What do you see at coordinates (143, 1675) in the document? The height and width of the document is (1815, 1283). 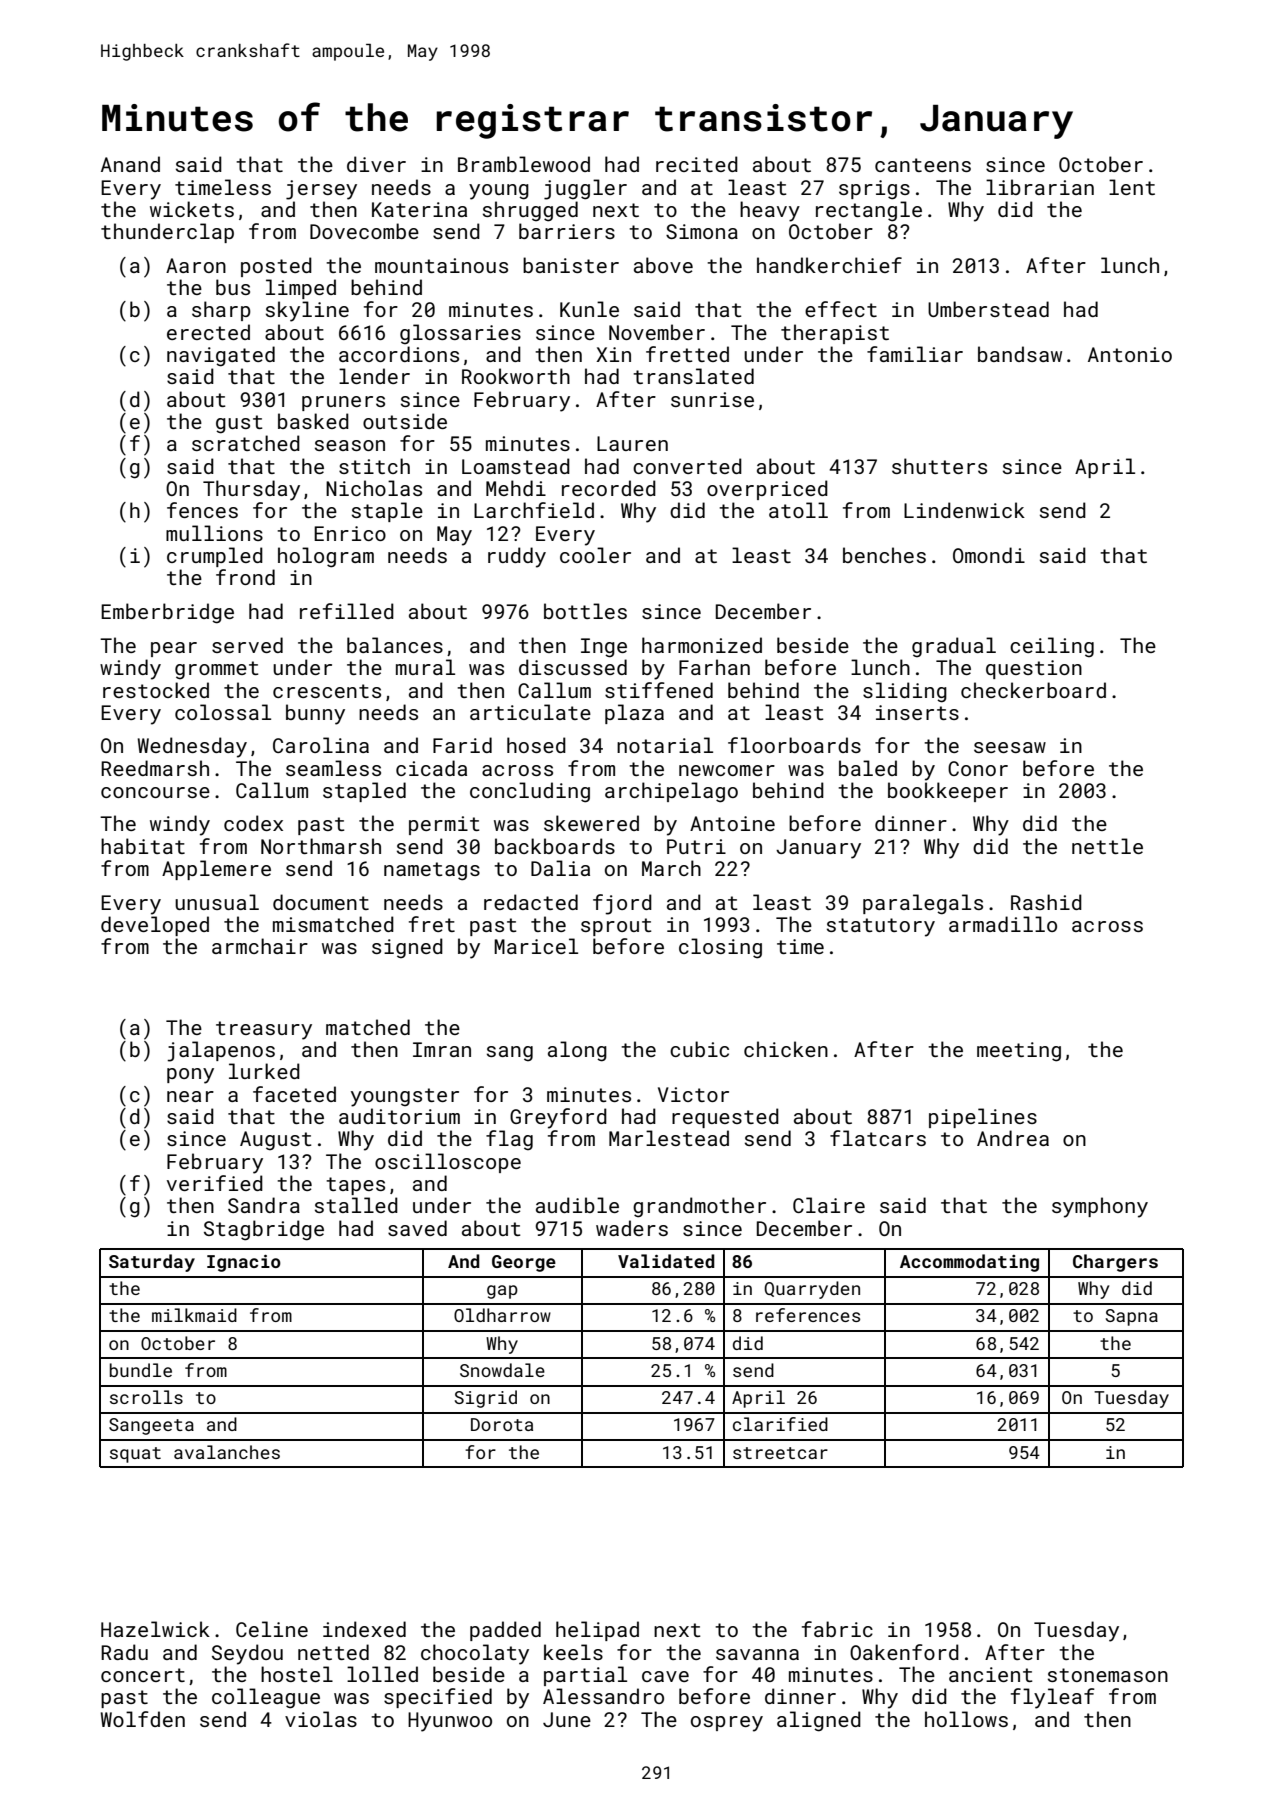 I see `concert` at bounding box center [143, 1675].
